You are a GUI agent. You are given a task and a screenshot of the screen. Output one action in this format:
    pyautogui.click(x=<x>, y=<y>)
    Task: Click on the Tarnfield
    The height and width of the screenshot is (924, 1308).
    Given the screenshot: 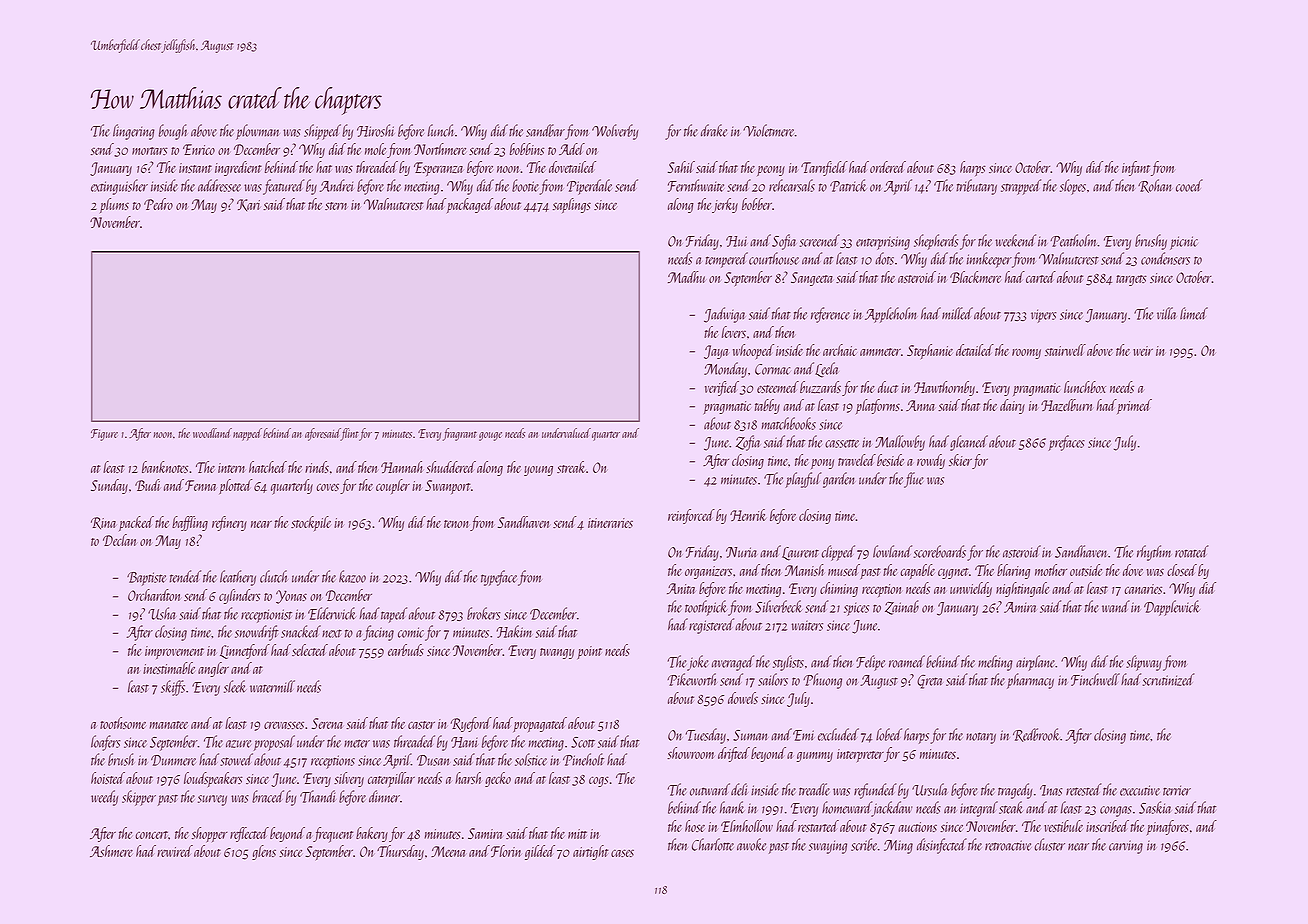 What is the action you would take?
    pyautogui.click(x=824, y=168)
